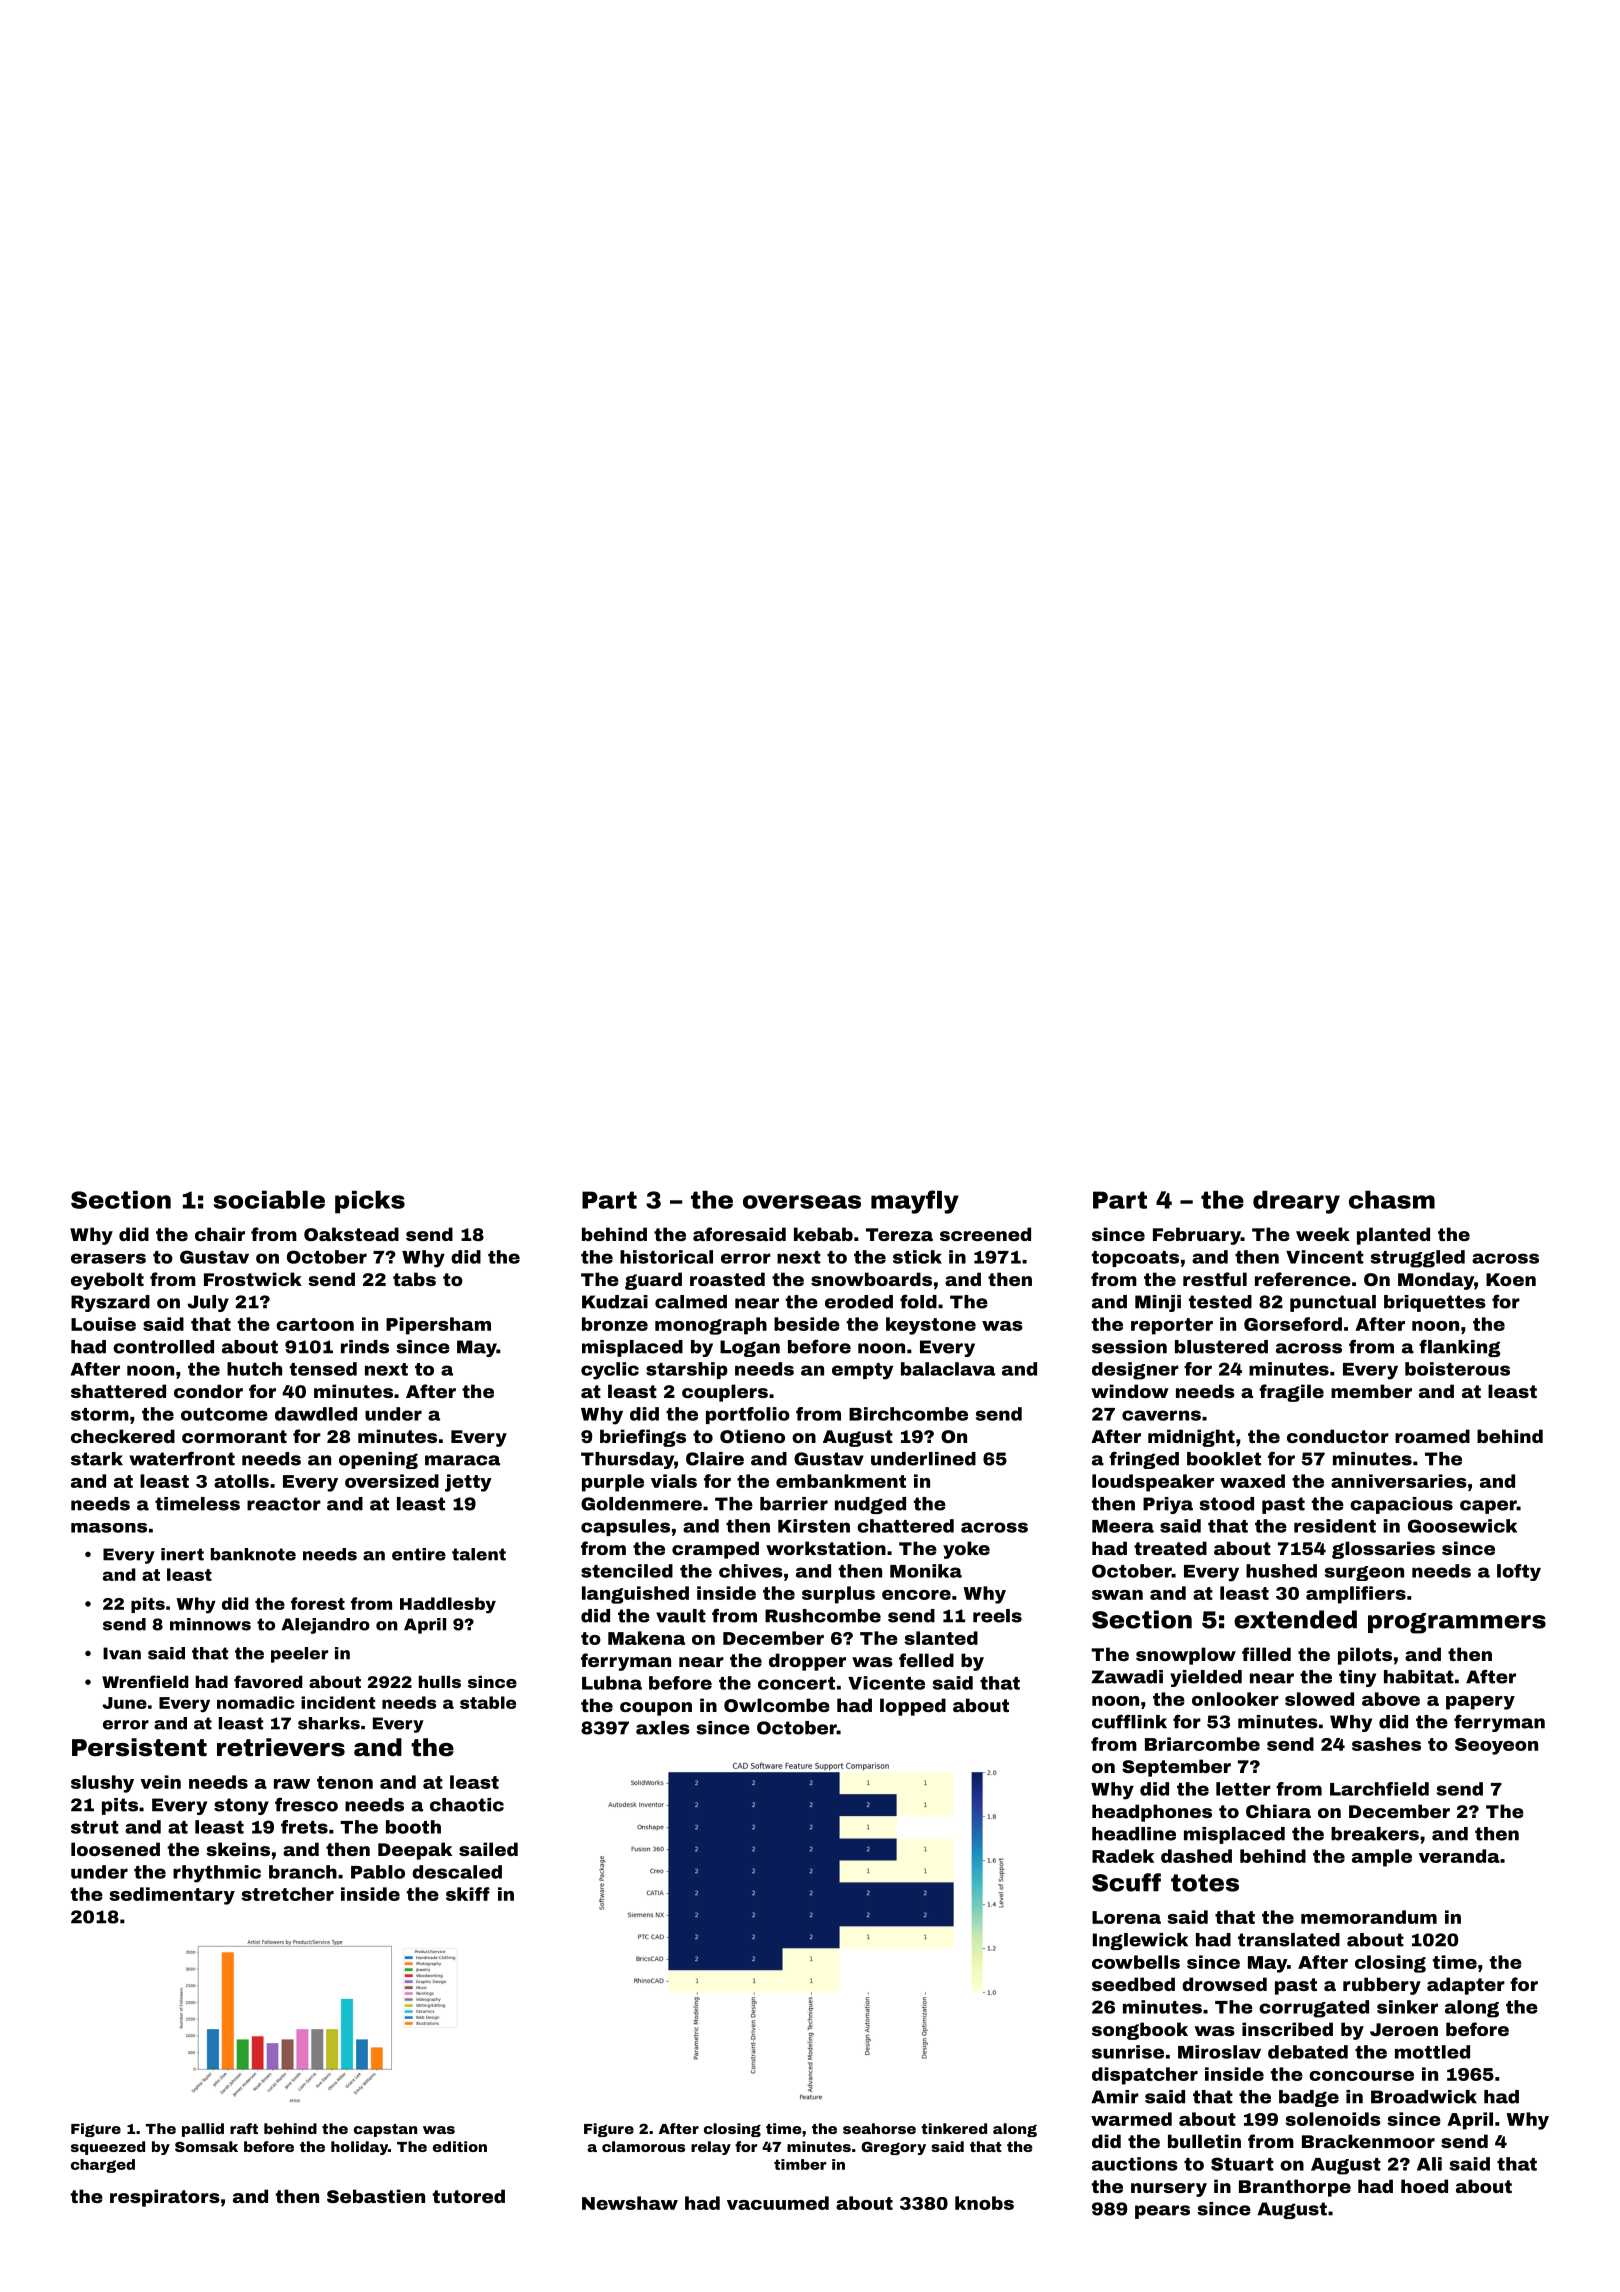 Image resolution: width=1620 pixels, height=2292 pixels. I want to click on programmers, so click(1457, 1623).
